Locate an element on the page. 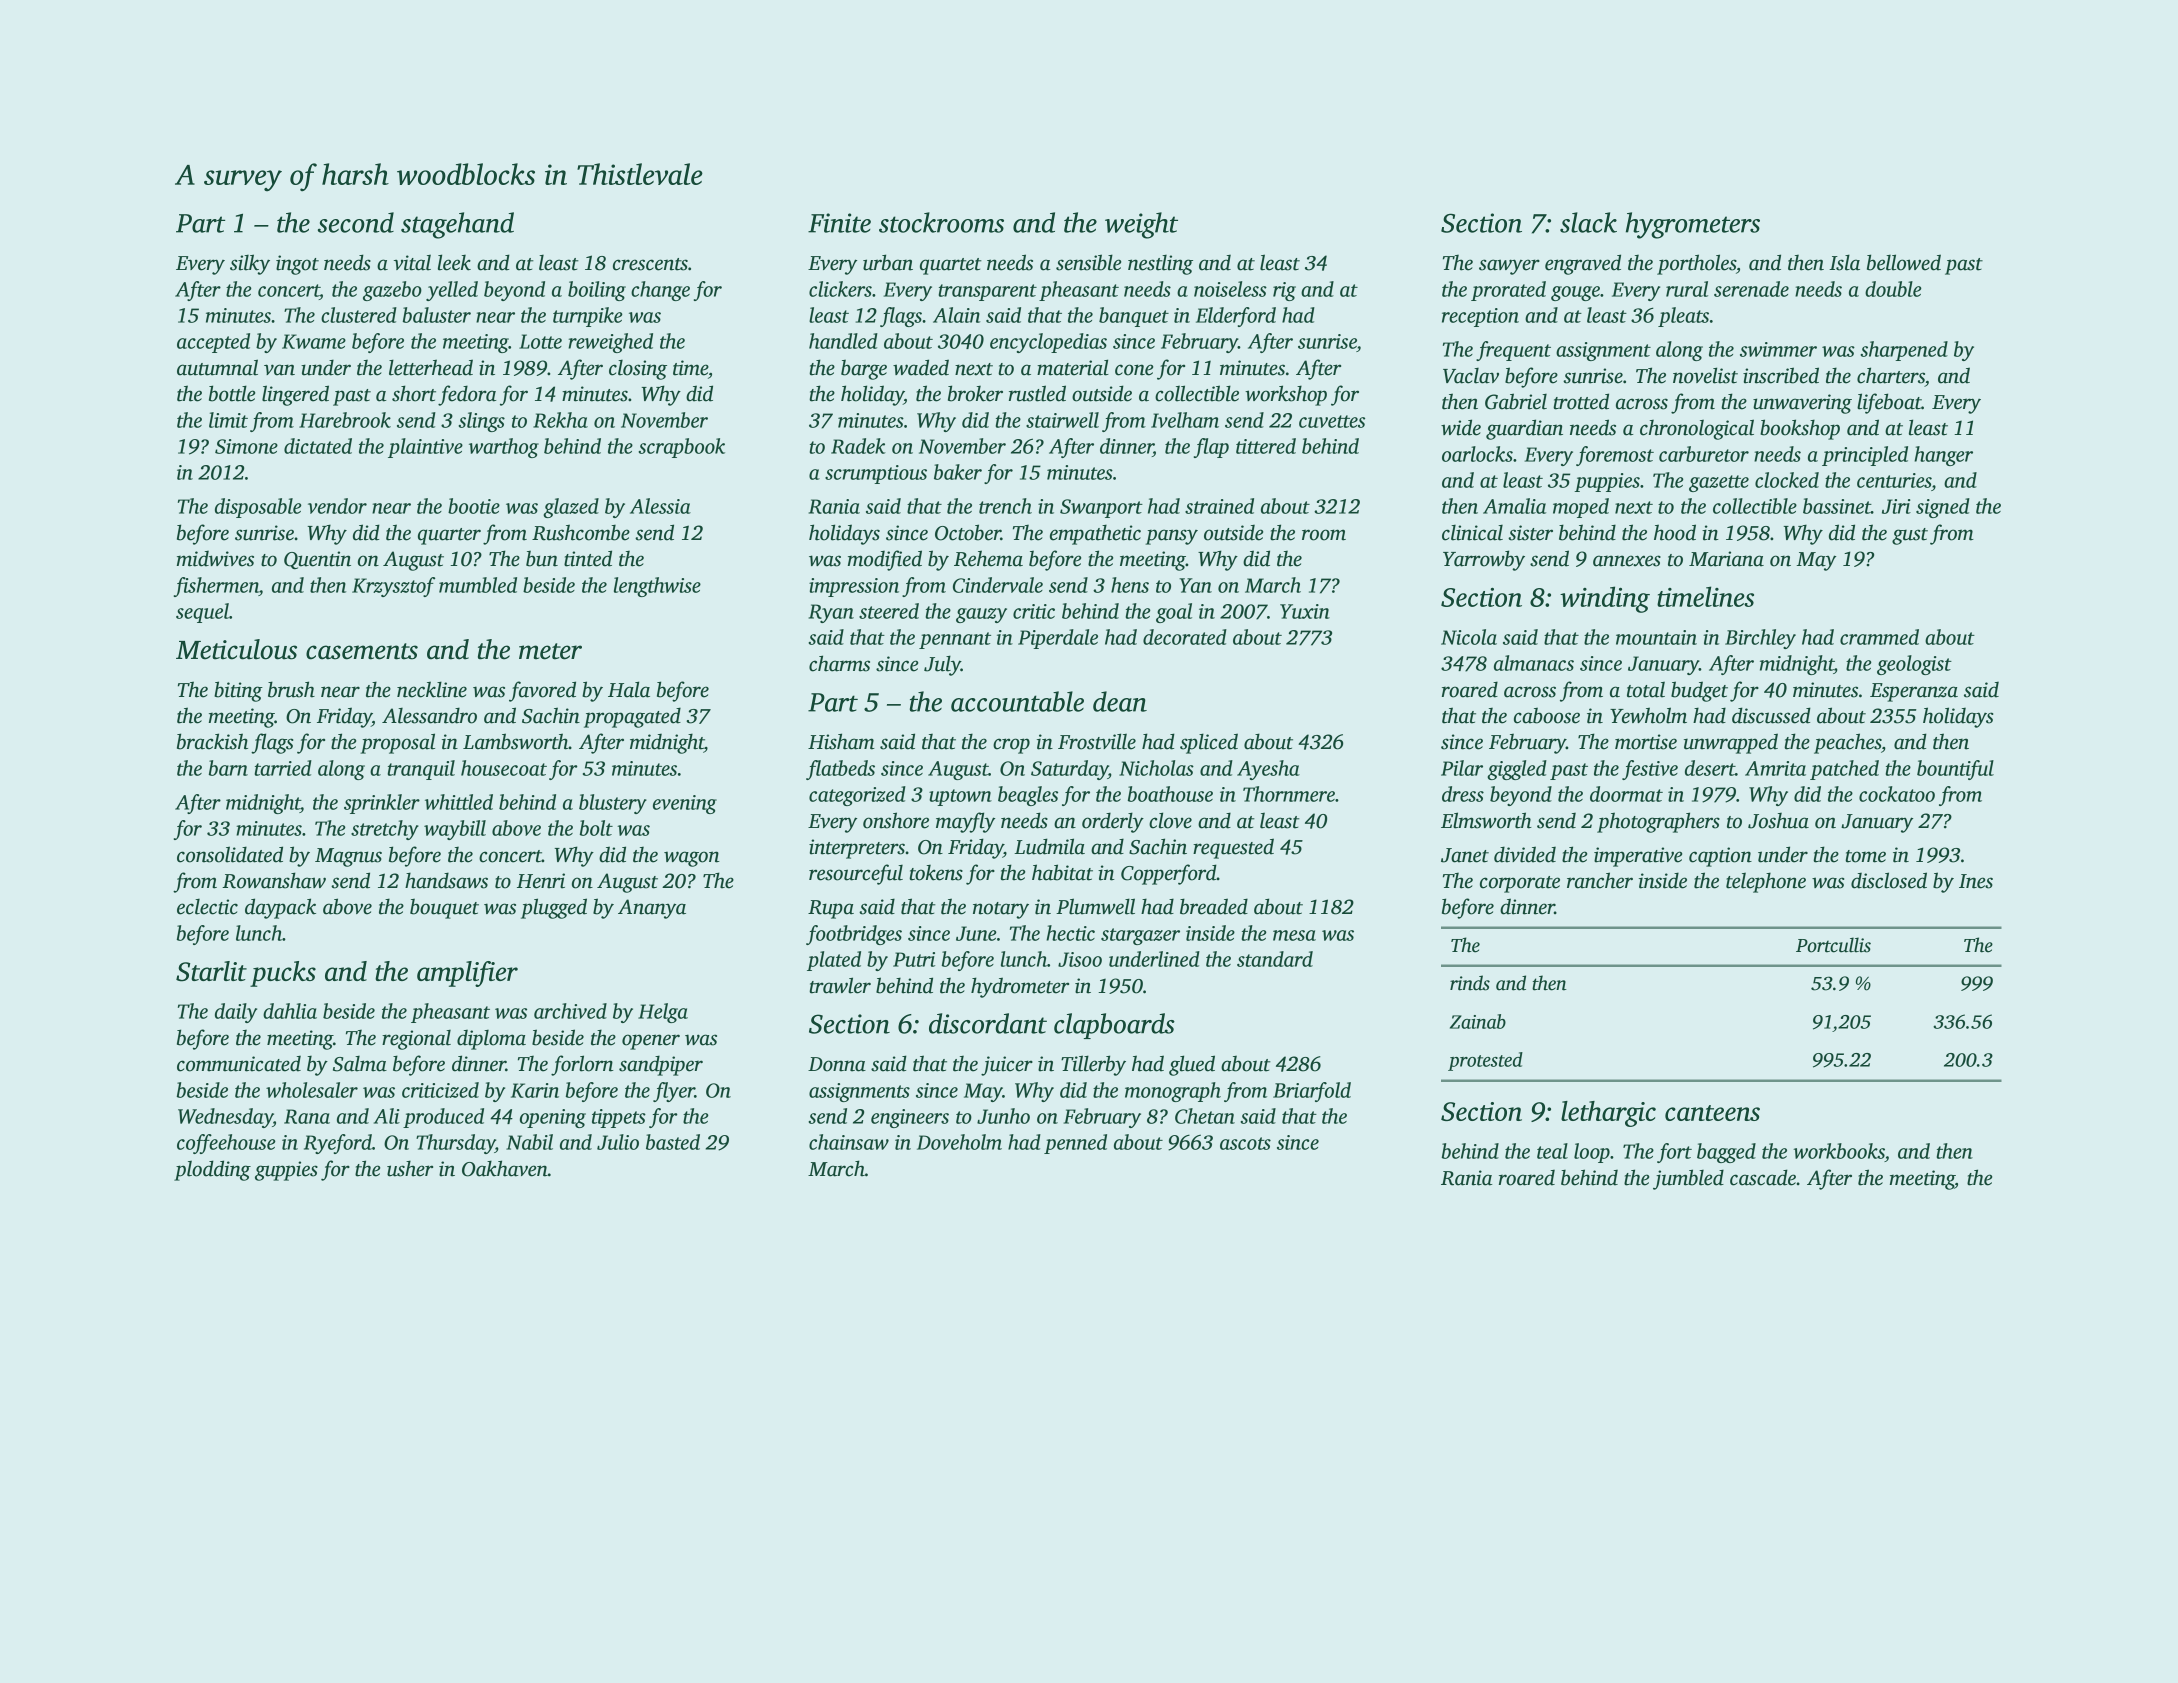  novelist is located at coordinates (1705, 375).
